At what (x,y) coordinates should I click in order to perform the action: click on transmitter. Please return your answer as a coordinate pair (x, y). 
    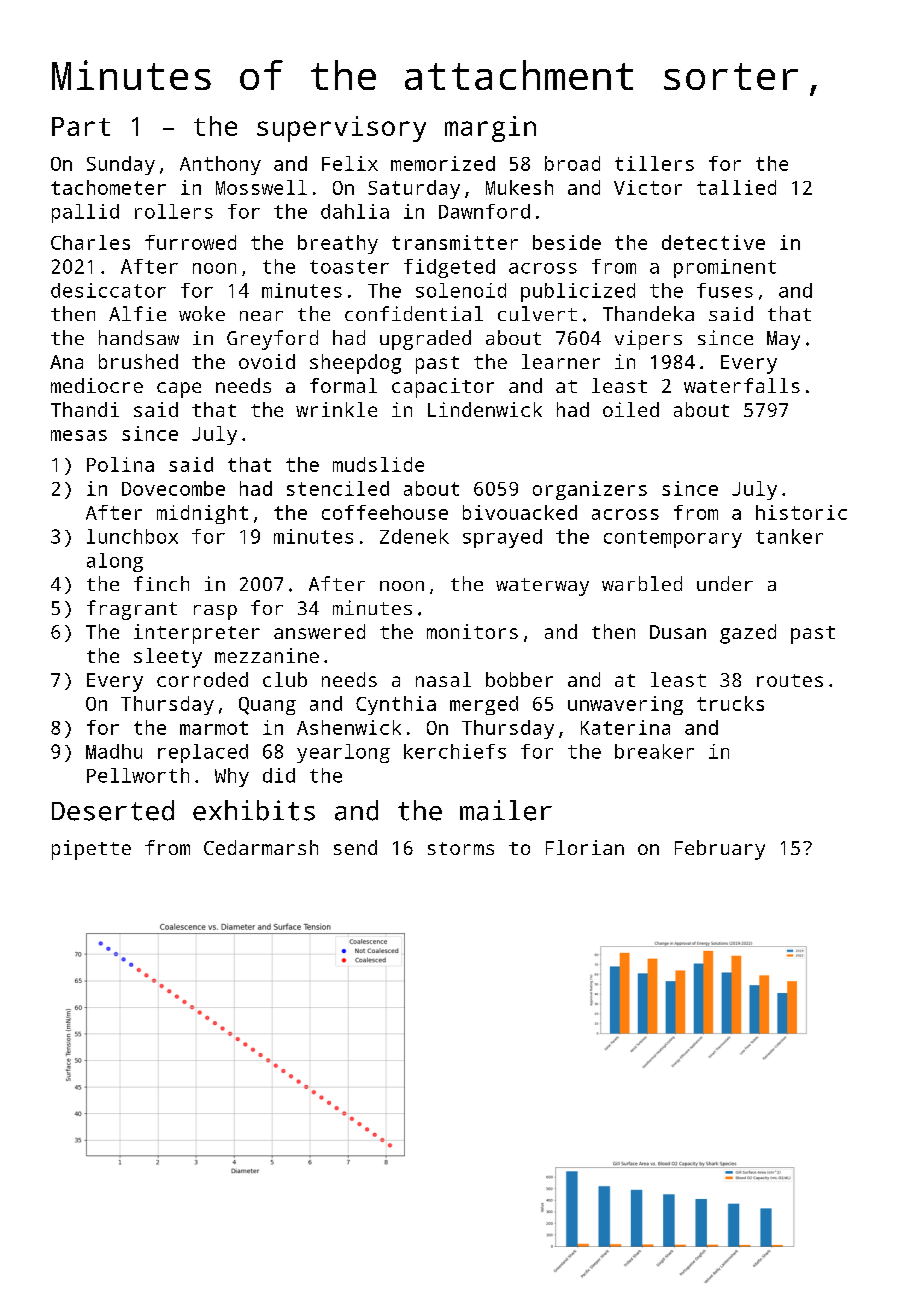
    Looking at the image, I should click on (455, 242).
